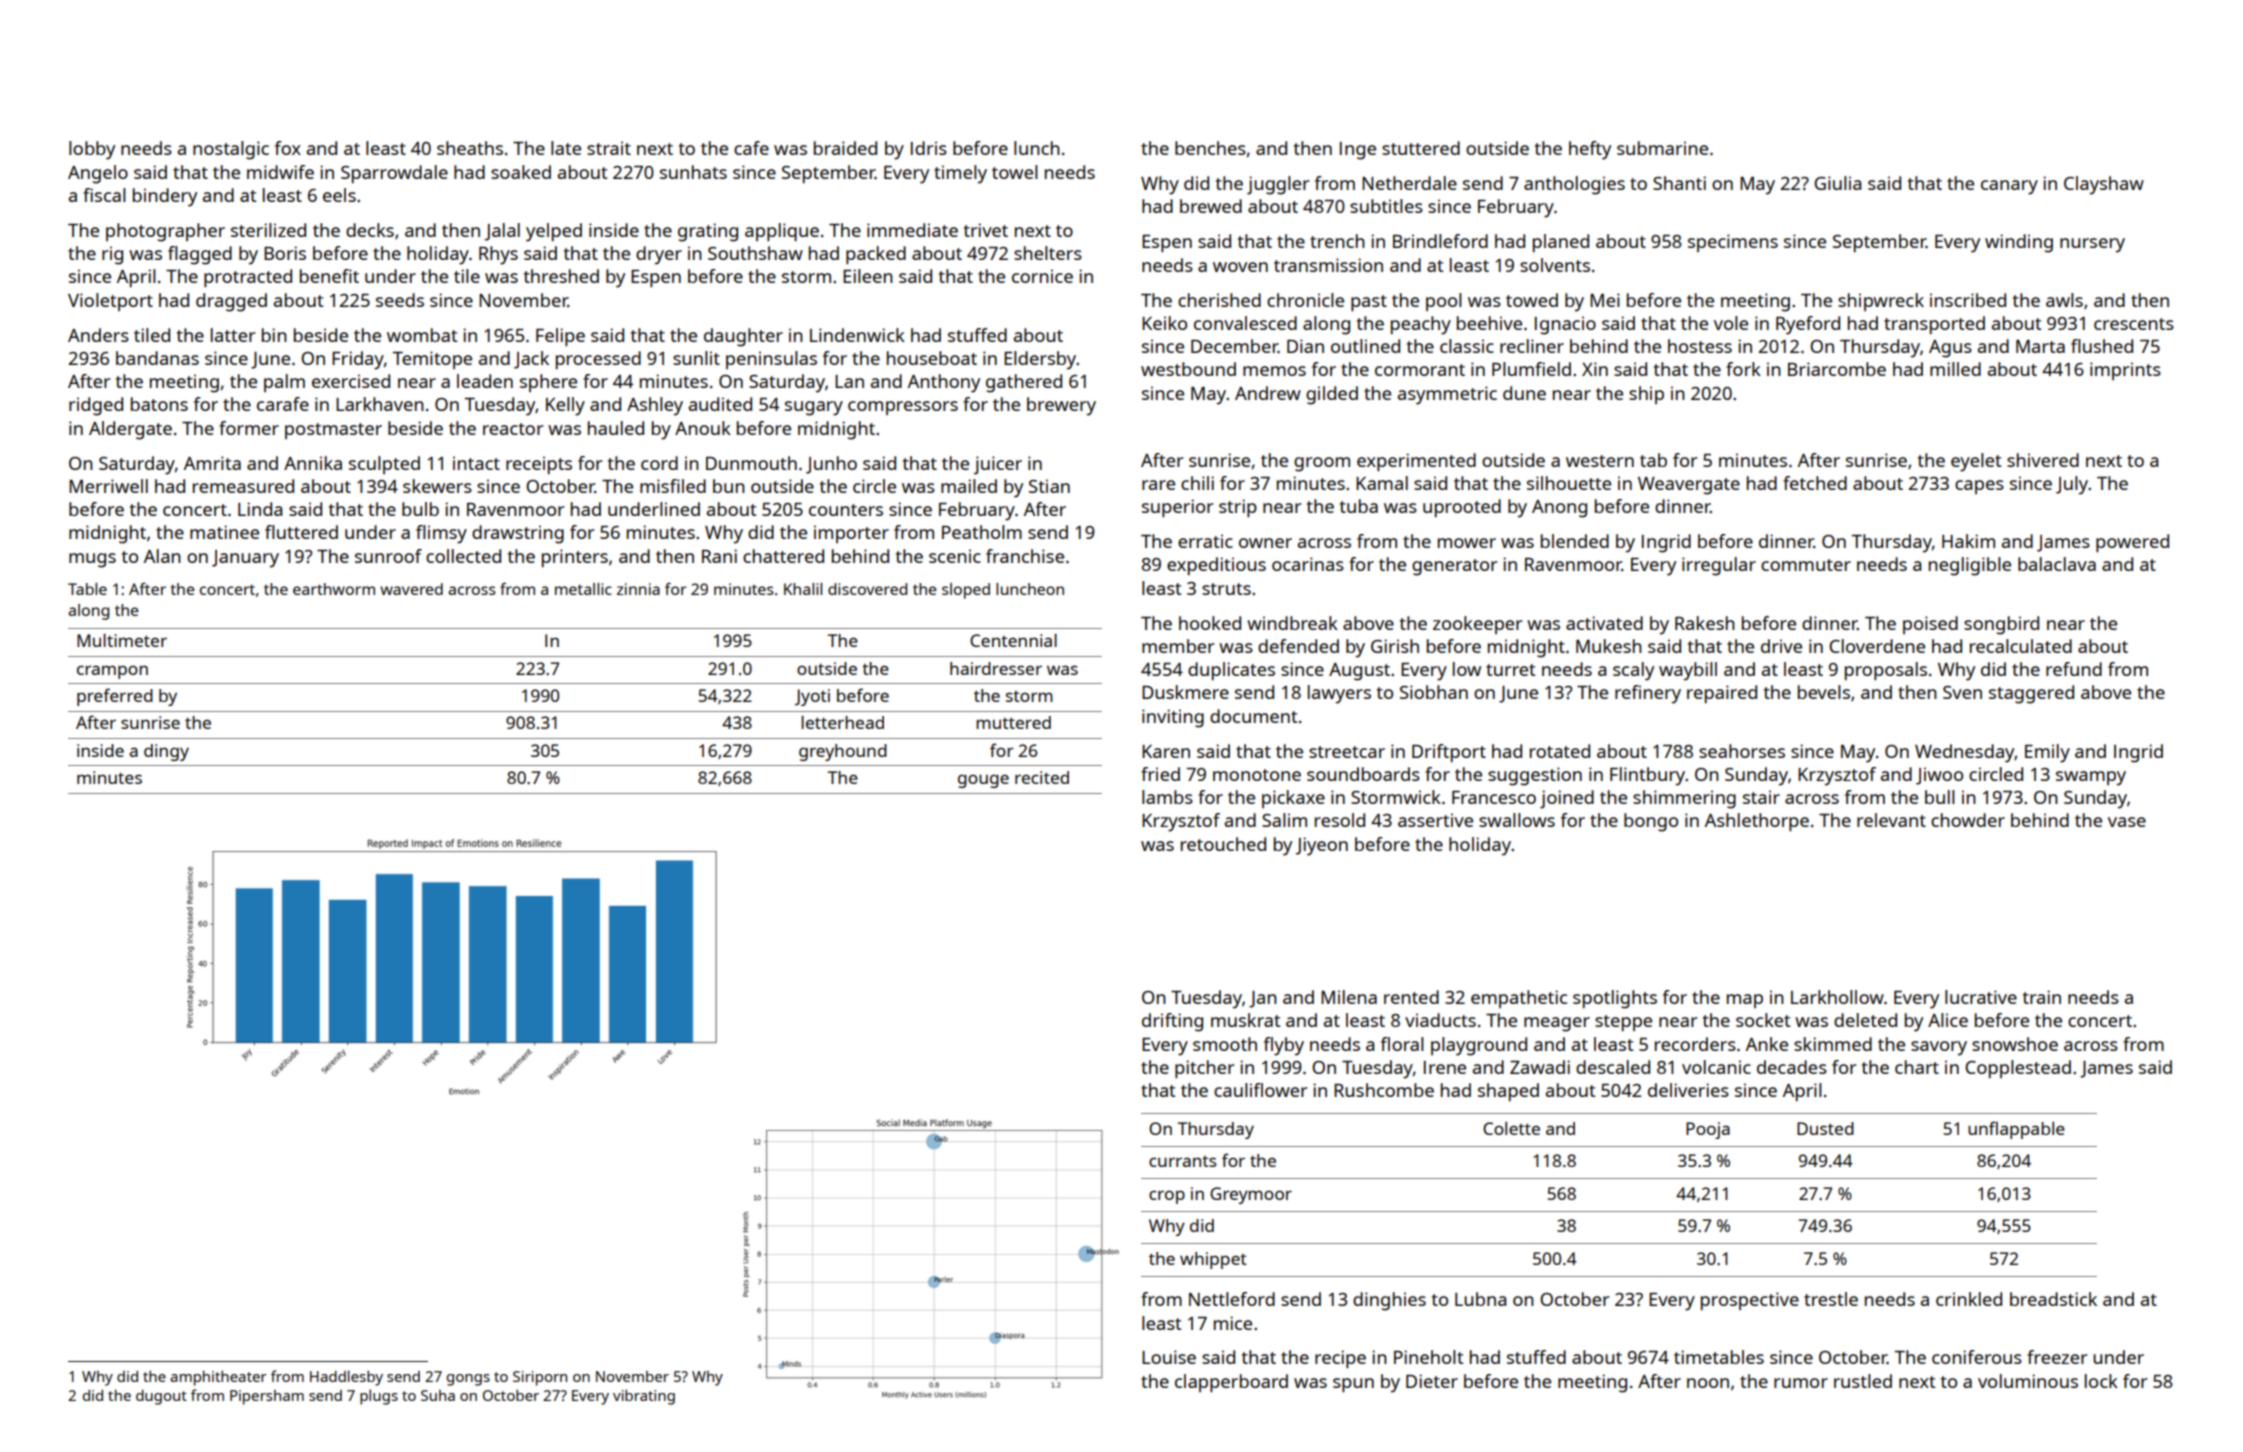 Image resolution: width=2243 pixels, height=1452 pixels. Describe the element at coordinates (1837, 369) in the document. I see `Briarcombe` at that location.
